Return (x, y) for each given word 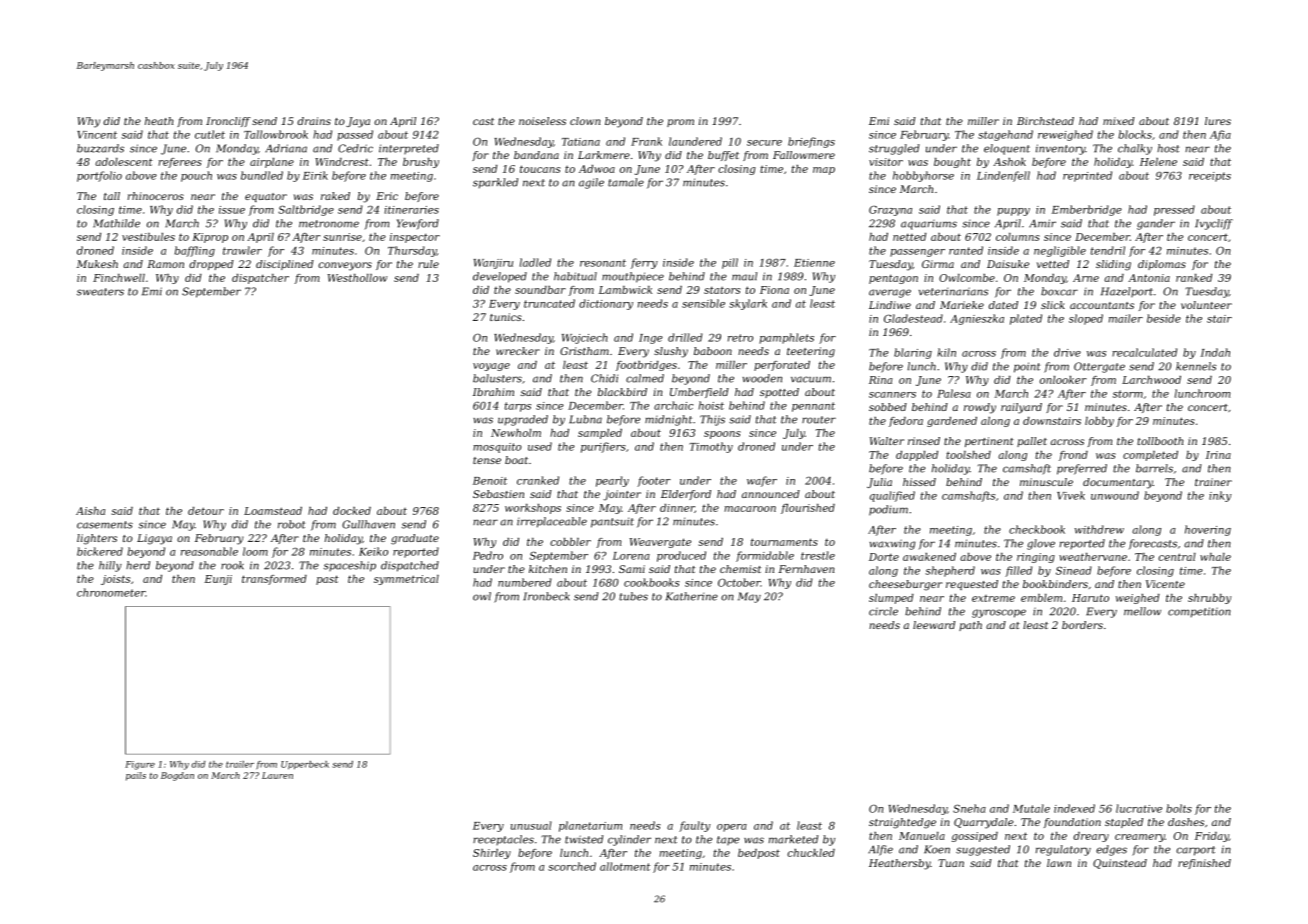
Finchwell (119, 278)
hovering (1208, 530)
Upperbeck (305, 765)
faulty (695, 826)
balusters (497, 378)
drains (314, 121)
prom (680, 123)
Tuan (951, 863)
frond (1073, 456)
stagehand (1005, 135)
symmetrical (406, 580)
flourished (808, 509)
